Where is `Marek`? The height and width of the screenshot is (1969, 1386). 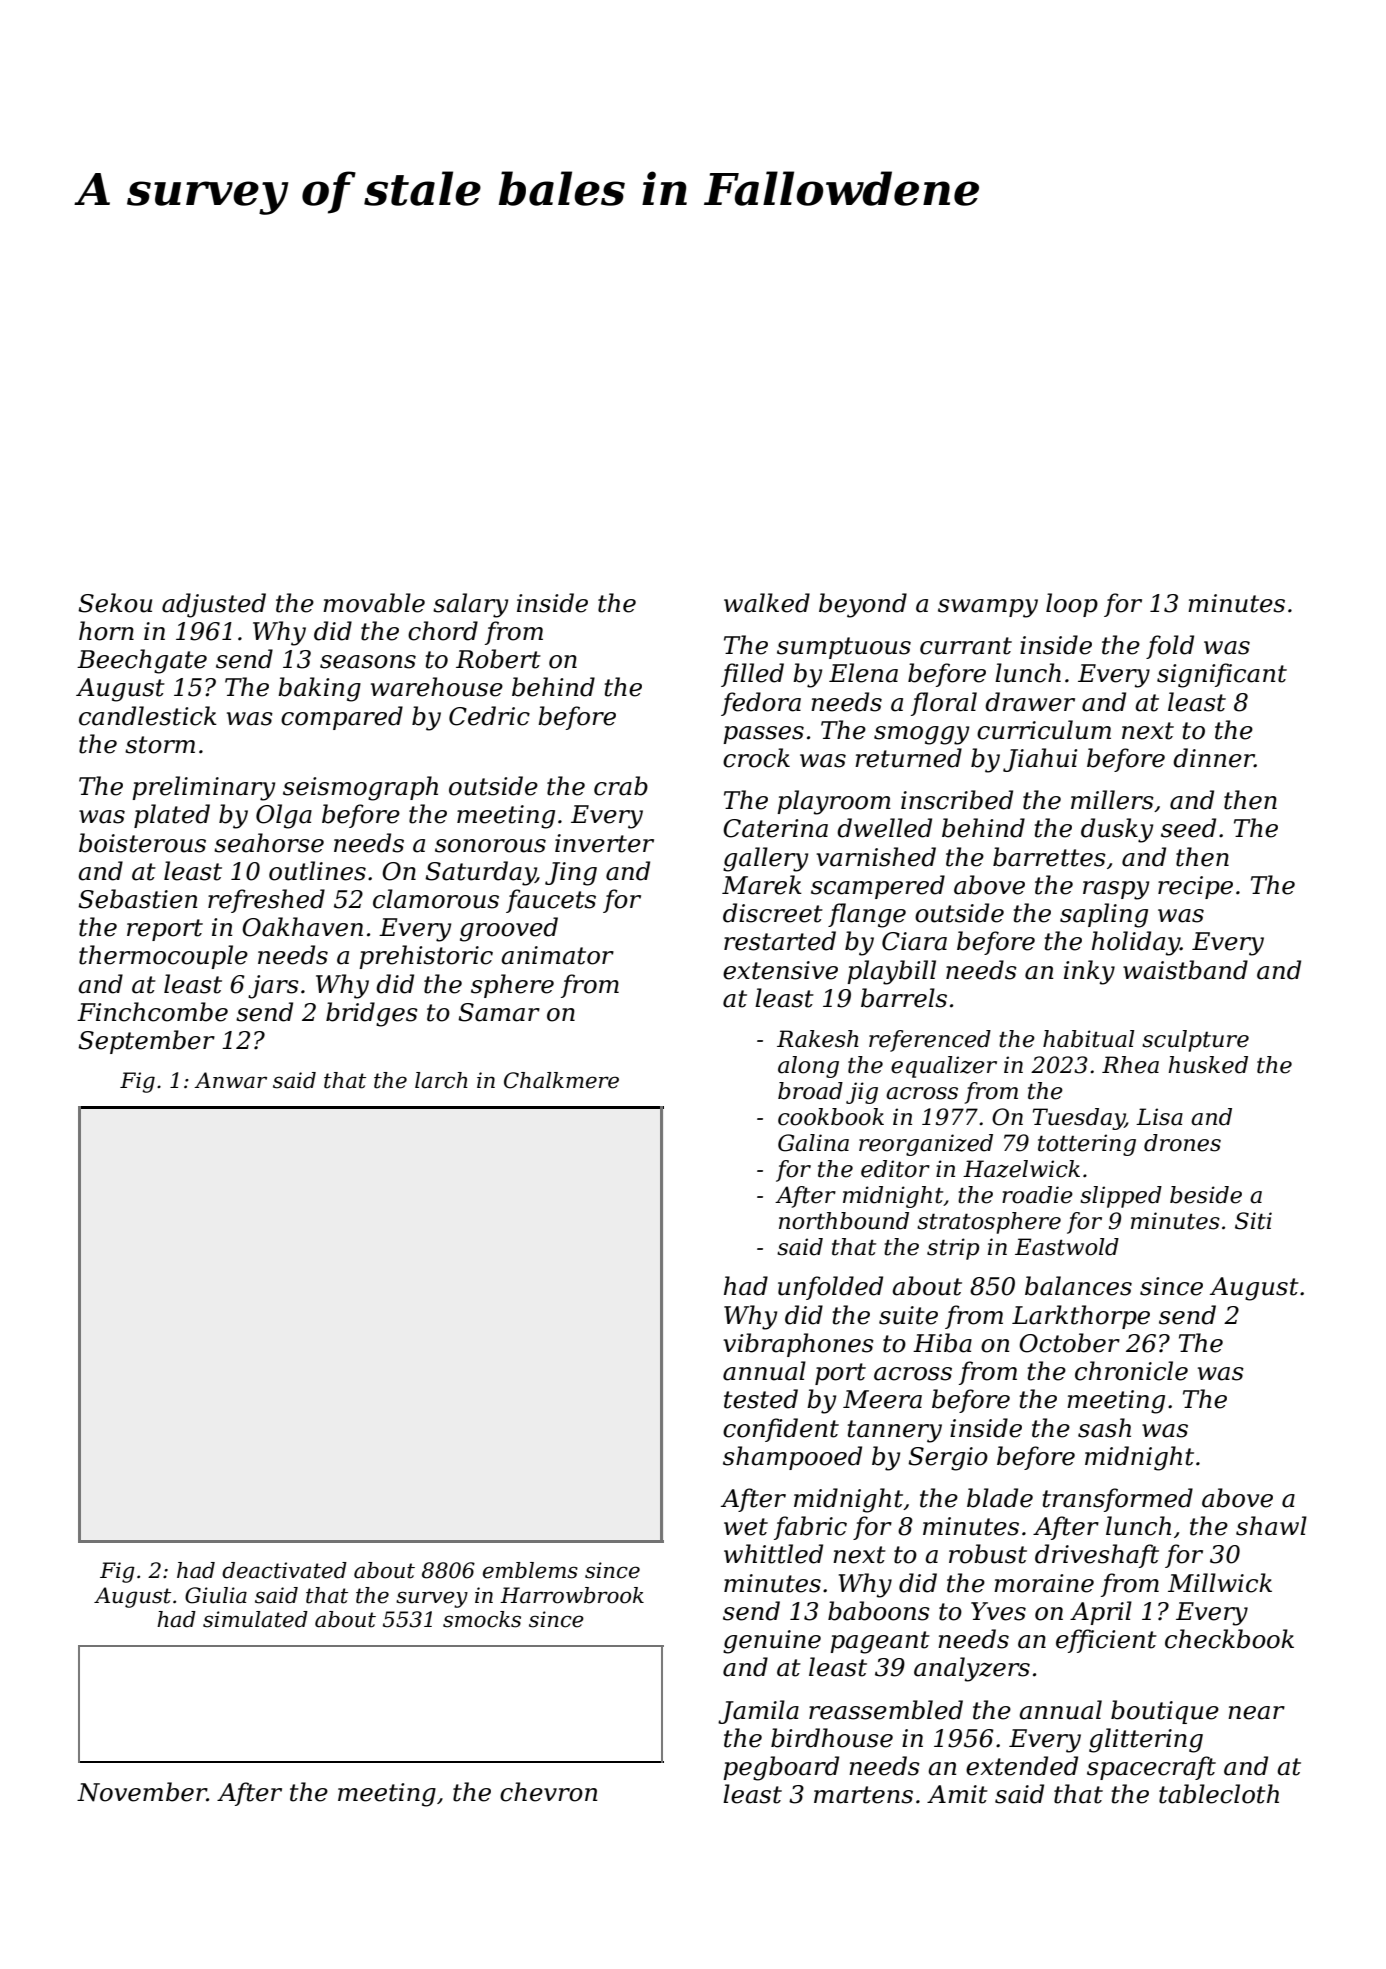 Marek is located at coordinates (762, 885).
